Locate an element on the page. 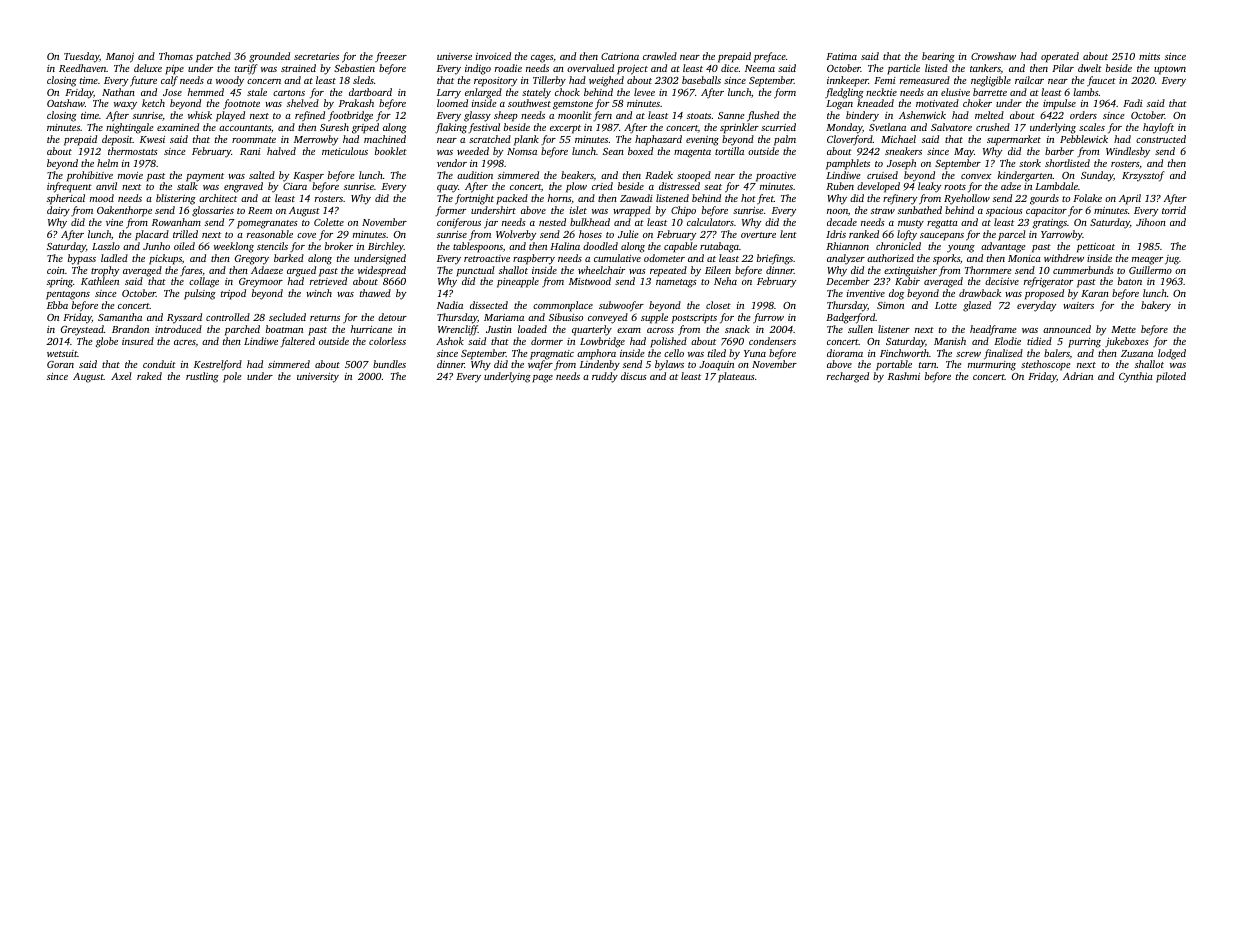  whisk is located at coordinates (200, 115).
